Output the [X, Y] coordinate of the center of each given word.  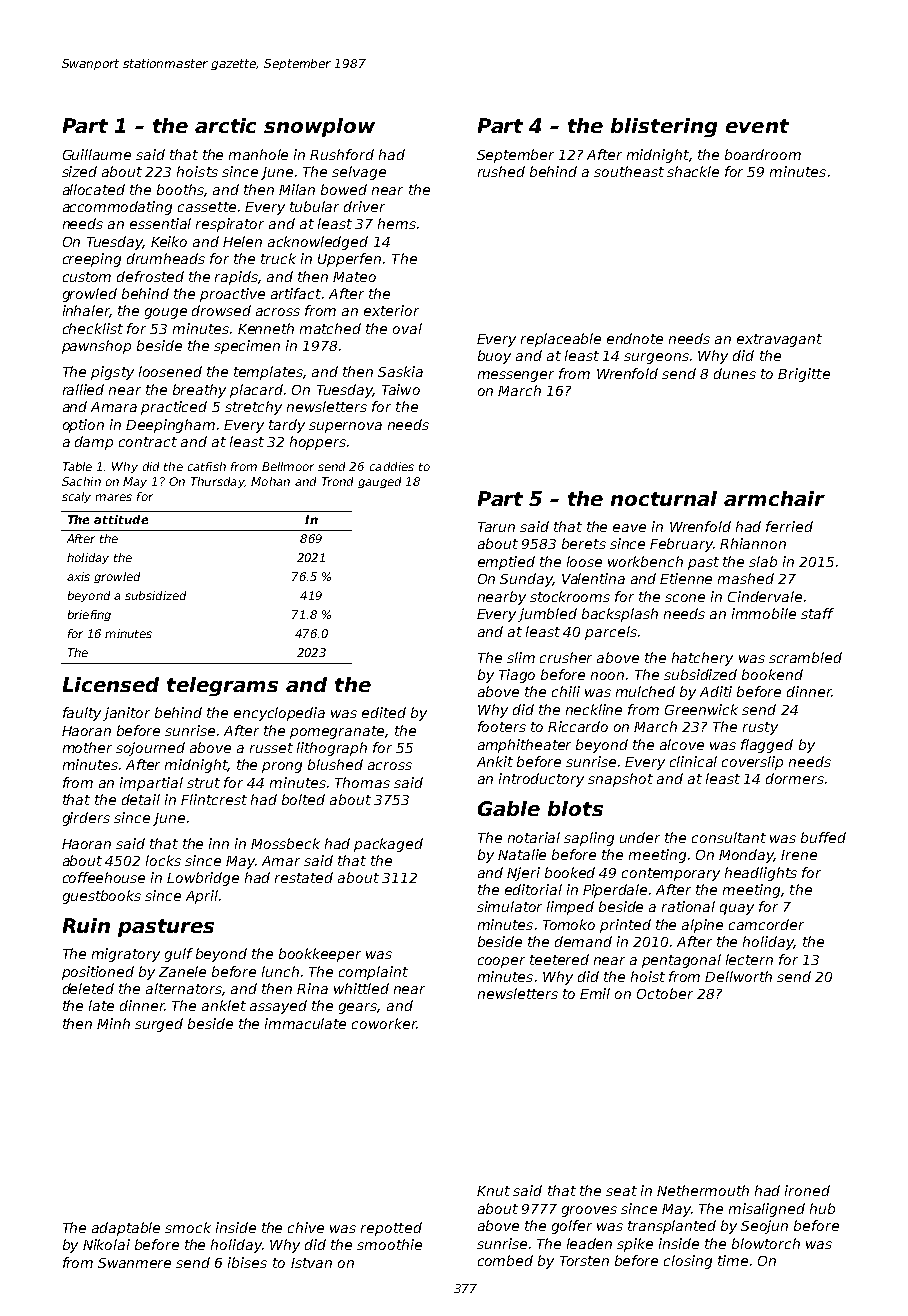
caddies [392, 466]
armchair [774, 498]
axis [78, 576]
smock [188, 1227]
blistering [664, 127]
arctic [225, 125]
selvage [359, 173]
